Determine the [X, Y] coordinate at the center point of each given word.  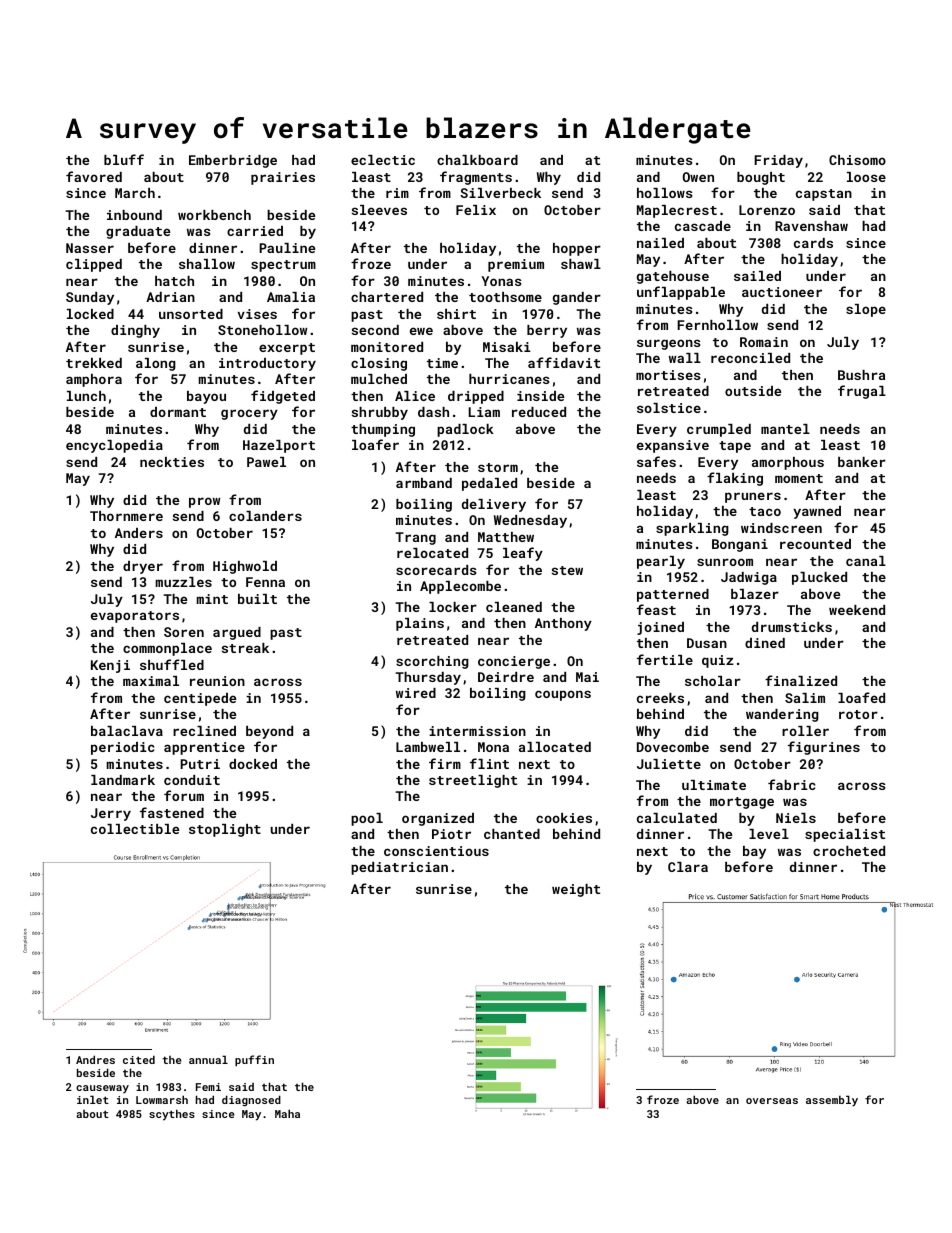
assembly [832, 1101]
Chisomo [857, 160]
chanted [512, 834]
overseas [772, 1101]
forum [184, 795]
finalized [801, 680]
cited [139, 1059]
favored [94, 176]
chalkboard [477, 160]
